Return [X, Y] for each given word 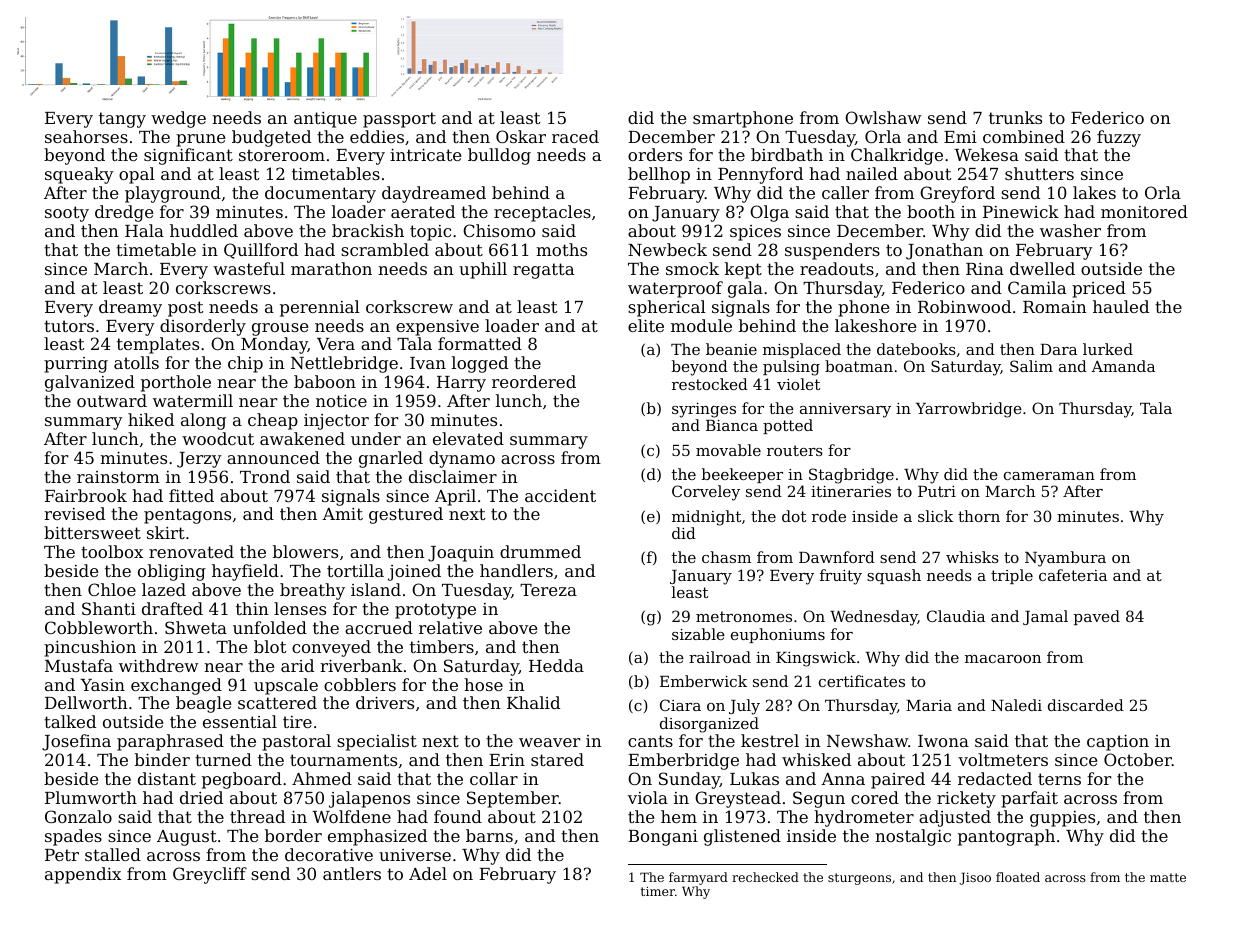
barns [489, 835]
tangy [122, 120]
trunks [1015, 117]
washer [1070, 230]
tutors [69, 326]
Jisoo [975, 878]
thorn [979, 516]
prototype [435, 611]
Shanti [109, 608]
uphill [483, 270]
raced [575, 136]
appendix [83, 875]
